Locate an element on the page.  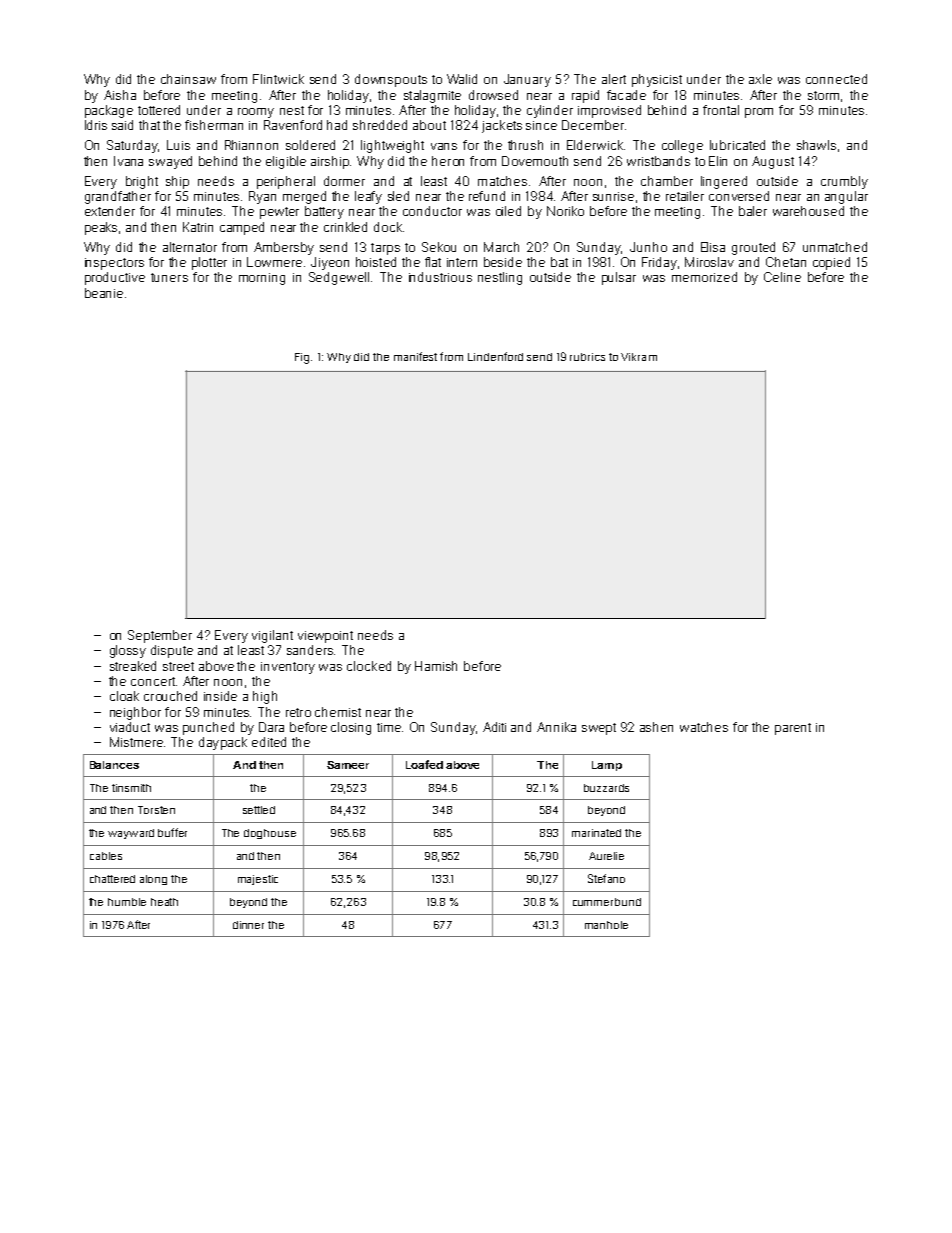
Vikram is located at coordinates (639, 357).
